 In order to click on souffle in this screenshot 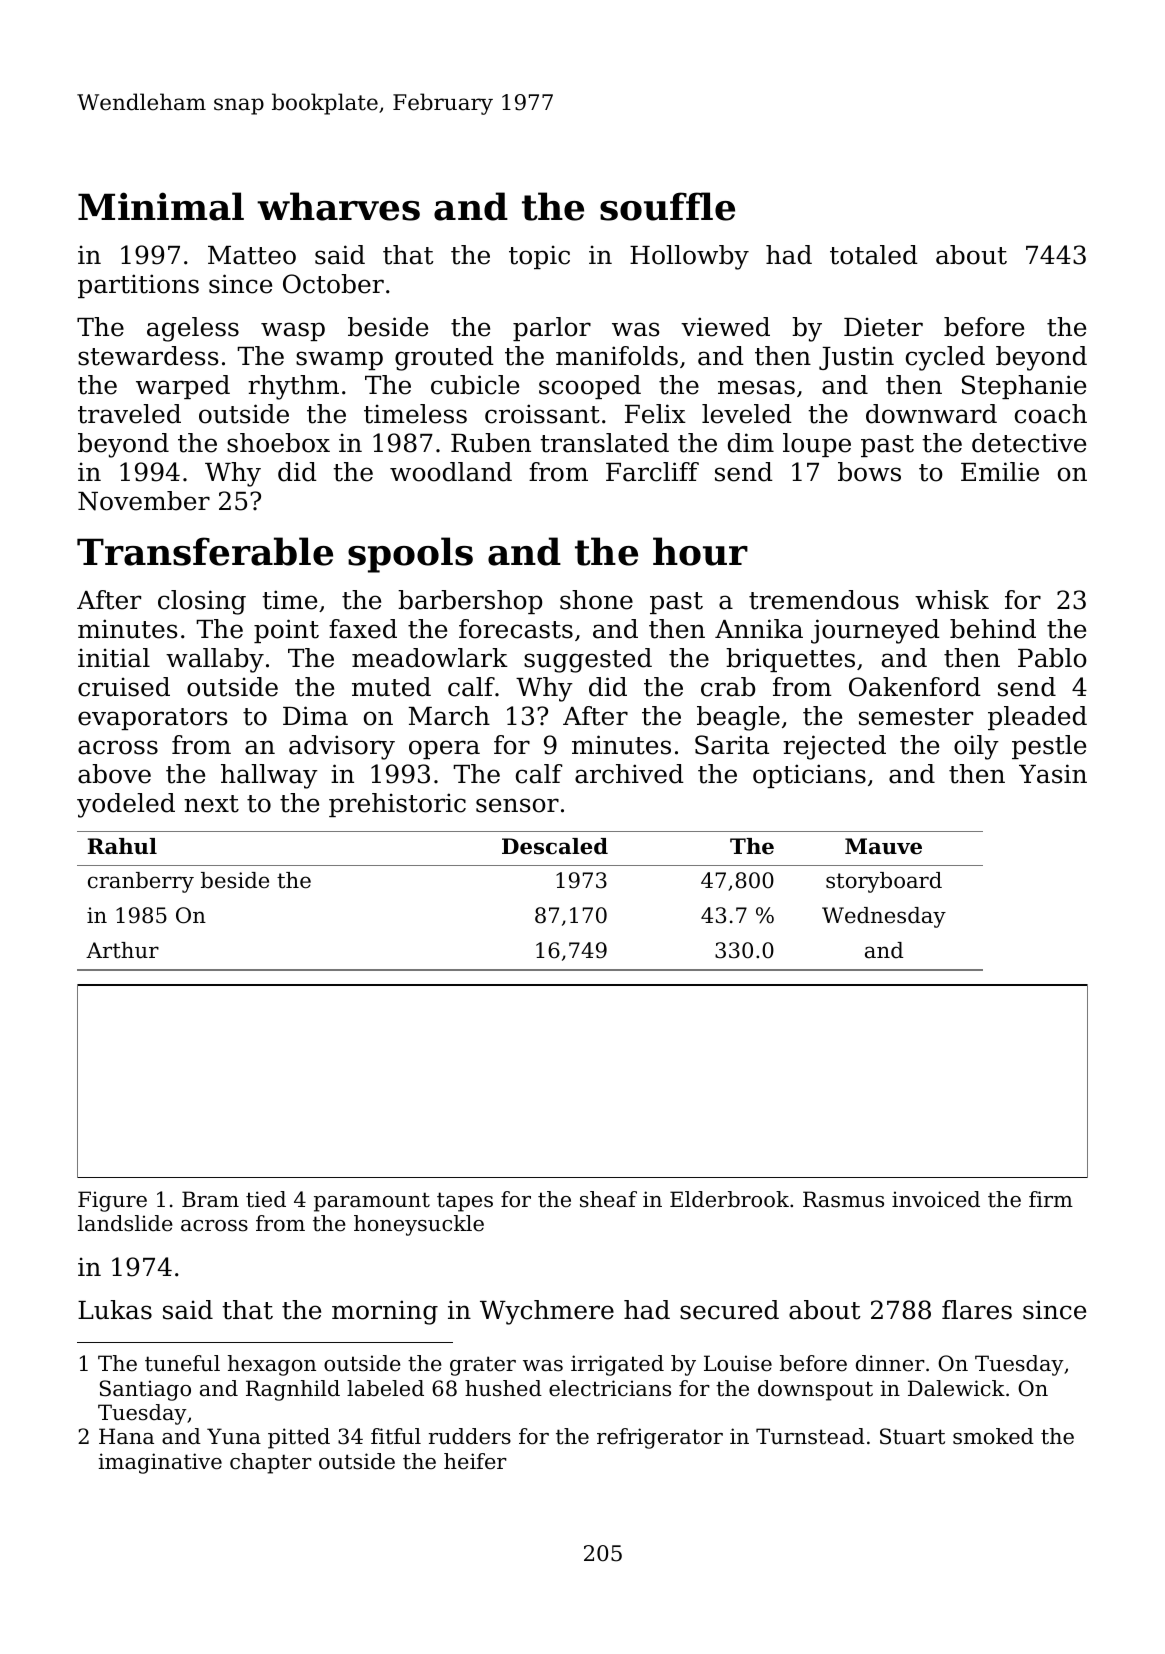, I will do `click(667, 206)`.
